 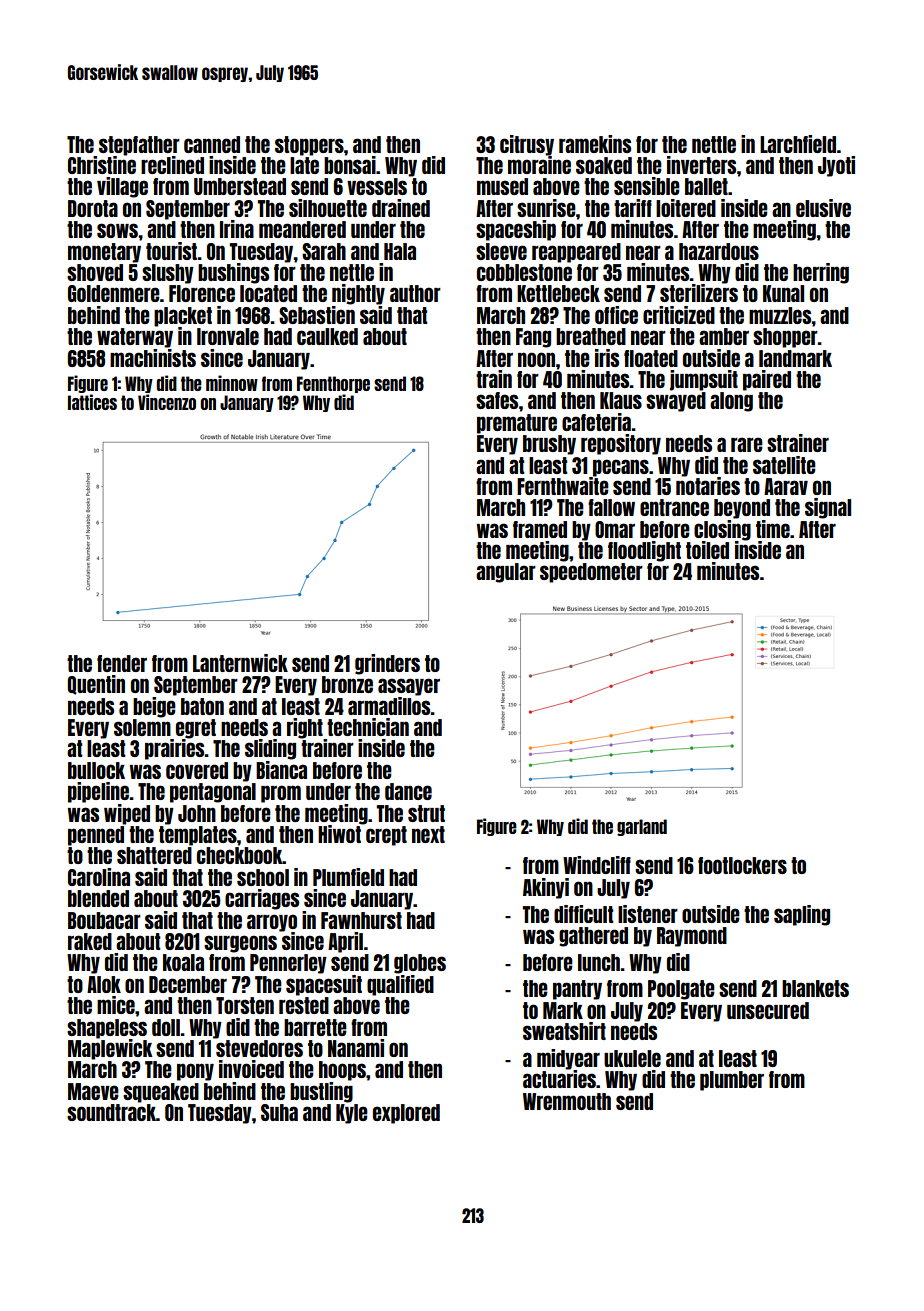 What do you see at coordinates (828, 508) in the screenshot?
I see `signal` at bounding box center [828, 508].
